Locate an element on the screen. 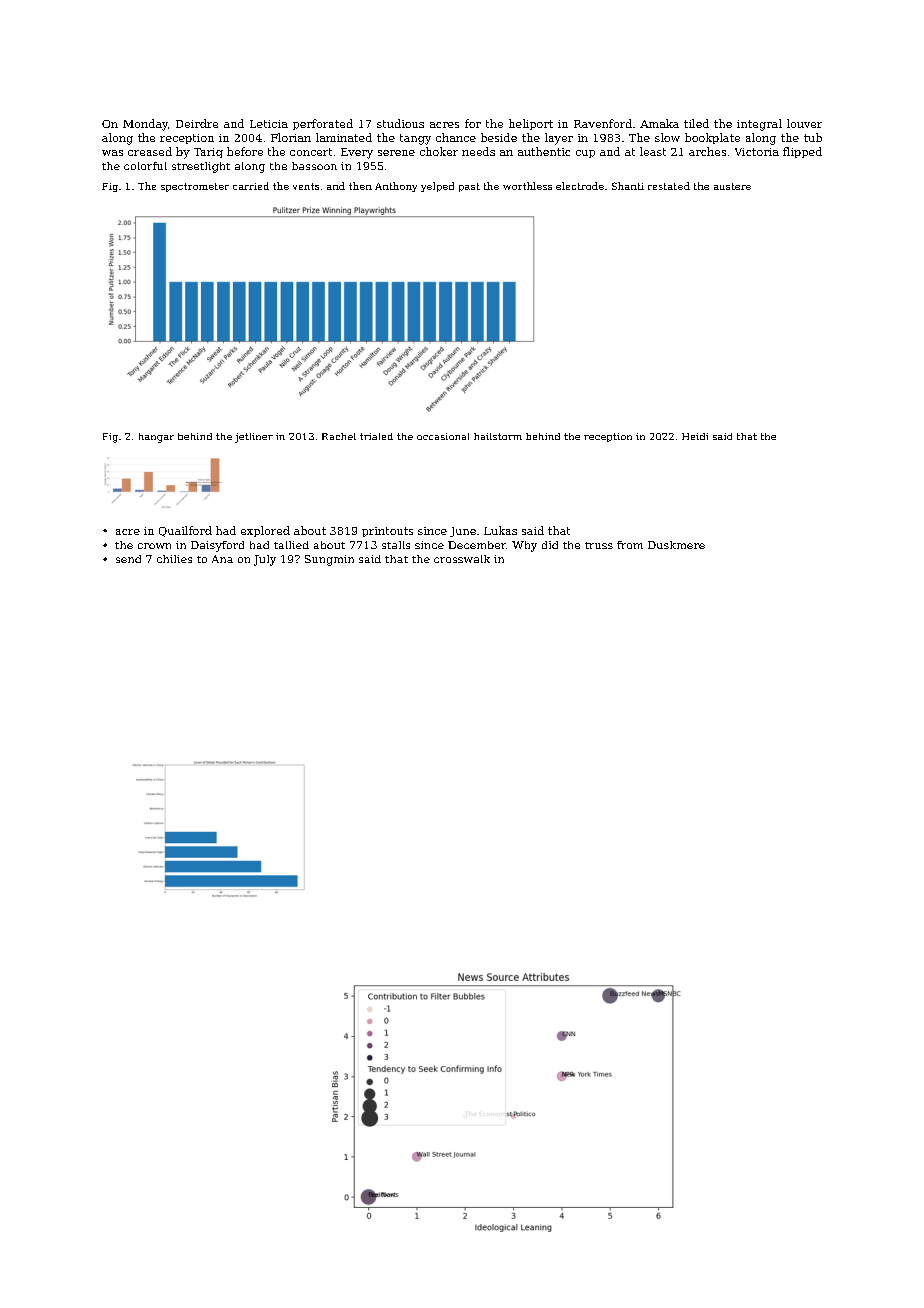 This screenshot has height=1308, width=924. hangar is located at coordinates (156, 438).
